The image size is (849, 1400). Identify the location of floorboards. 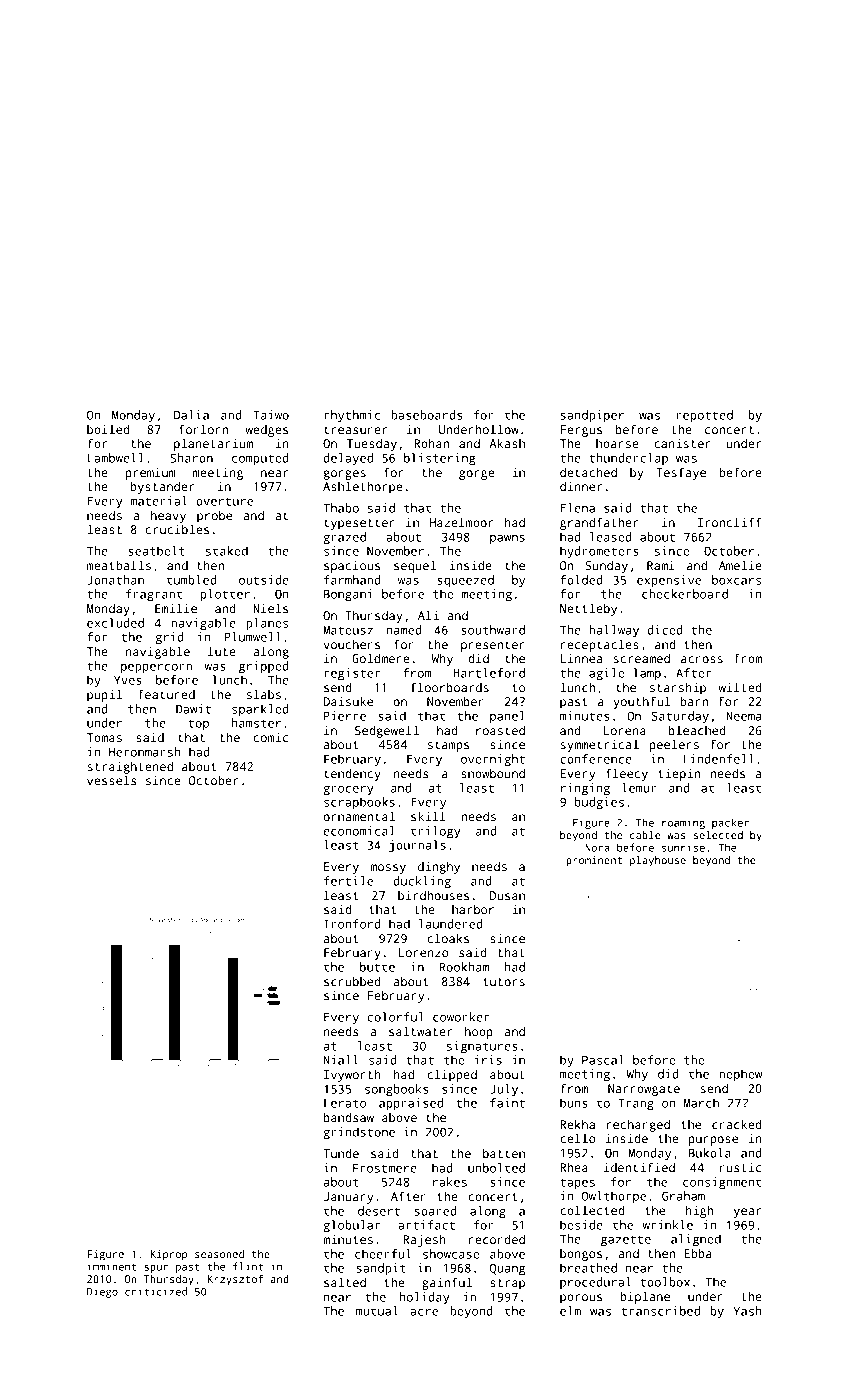
(450, 687).
